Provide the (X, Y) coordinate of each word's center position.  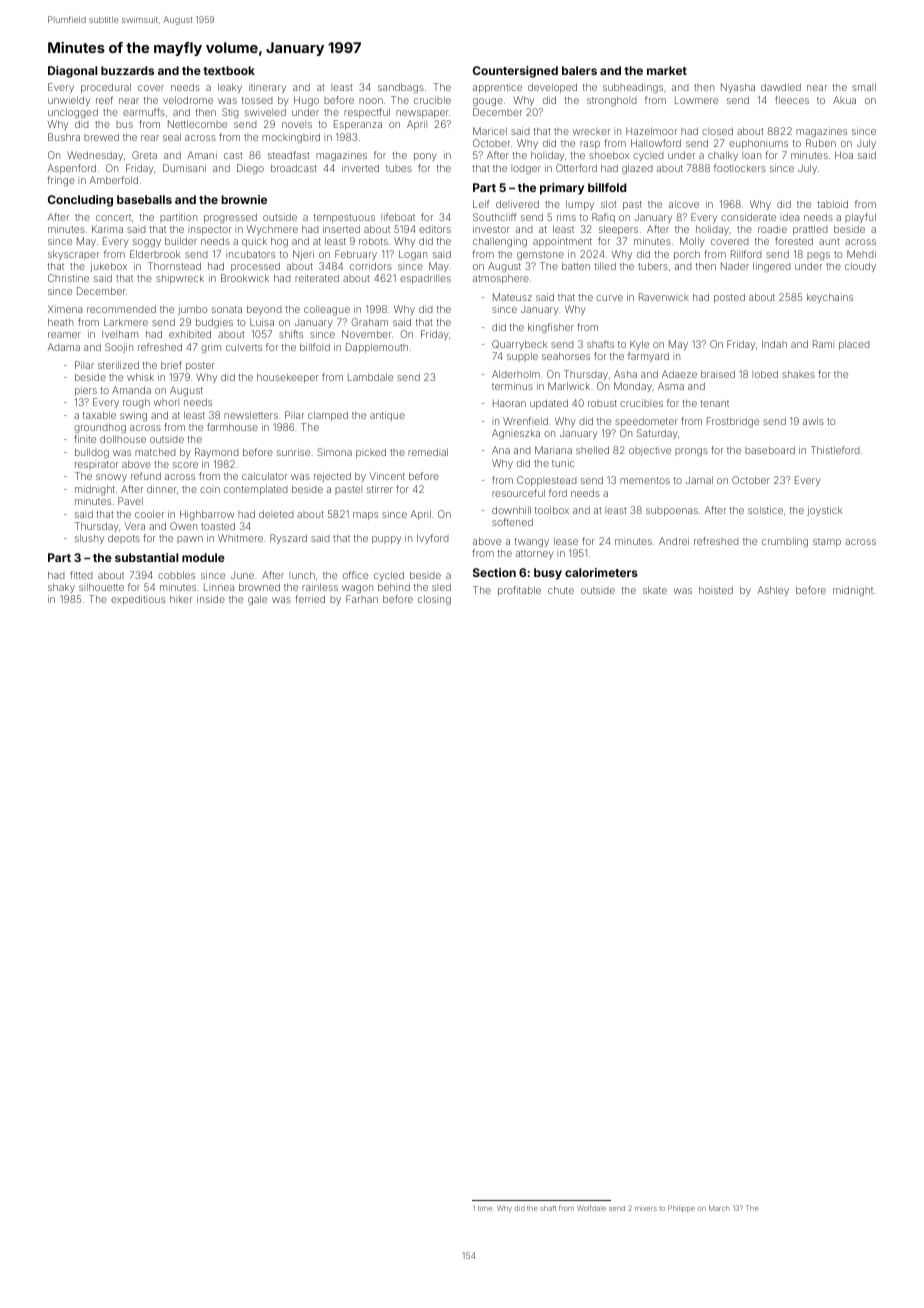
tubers (653, 266)
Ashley (773, 591)
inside (211, 599)
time (485, 1208)
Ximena (65, 309)
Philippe (681, 1208)
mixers (646, 1209)
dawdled (781, 87)
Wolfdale (591, 1208)
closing (434, 600)
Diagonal (72, 72)
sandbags (401, 88)
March (719, 1208)
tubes (399, 168)
